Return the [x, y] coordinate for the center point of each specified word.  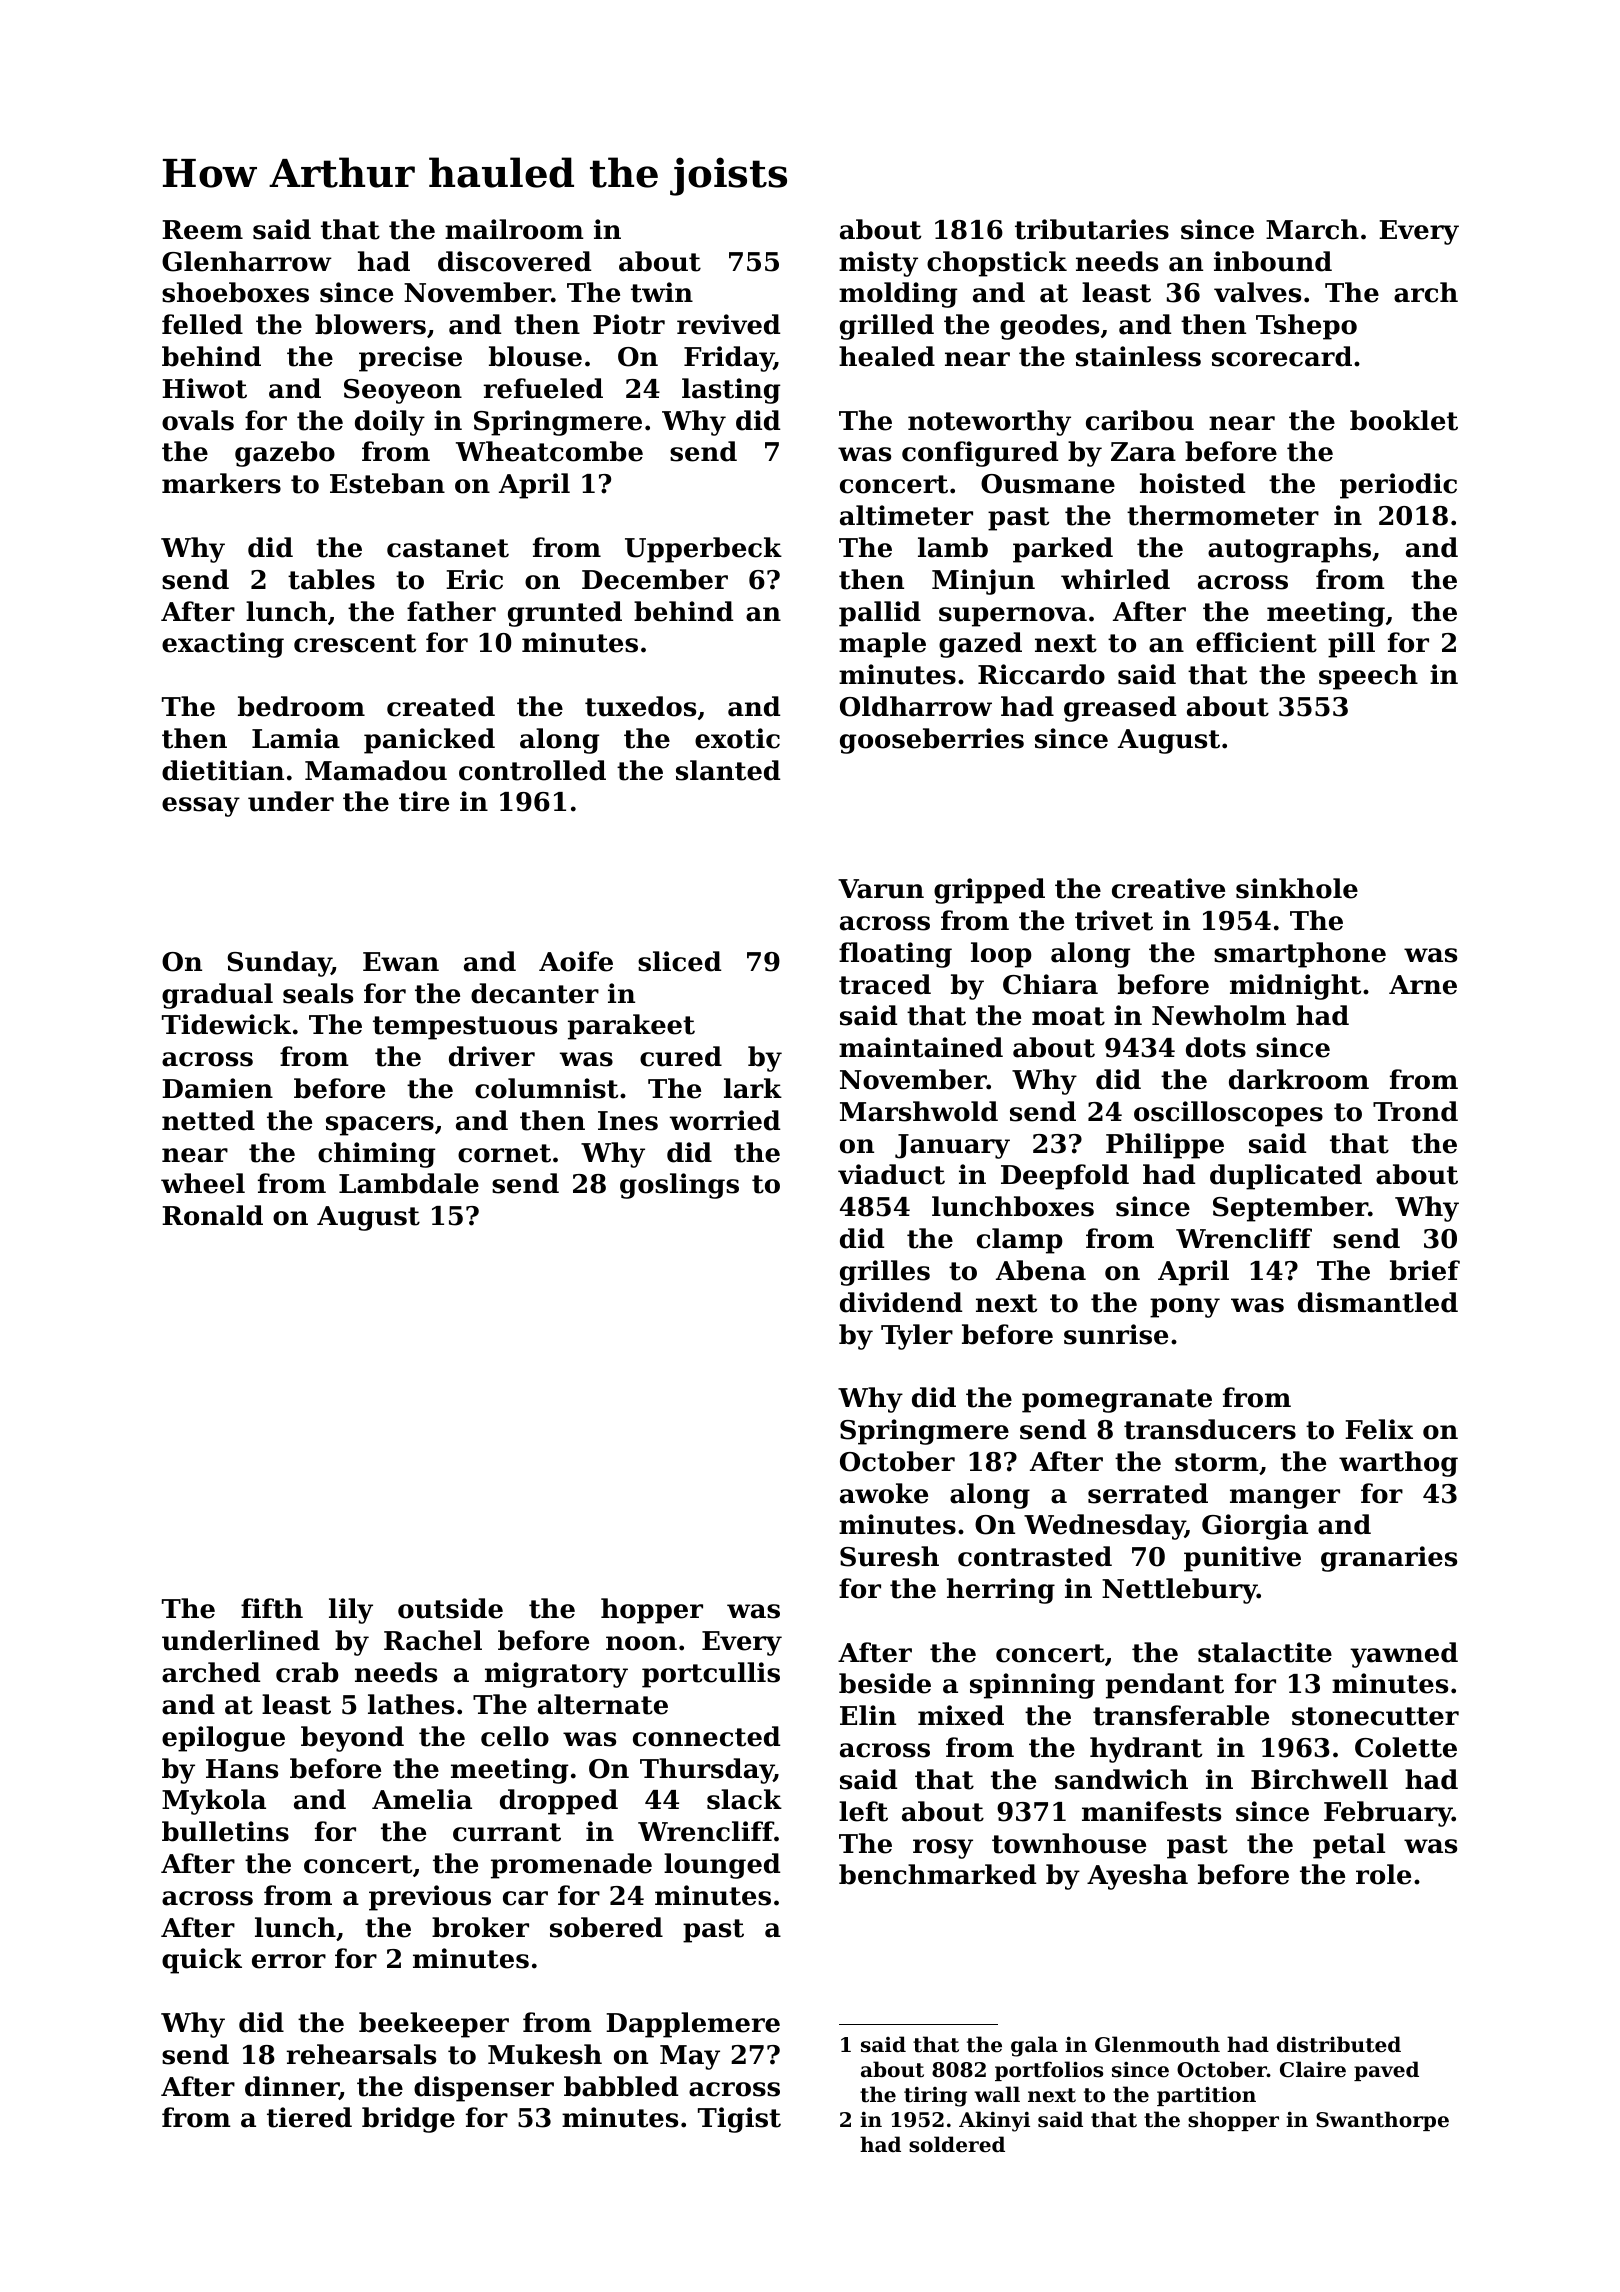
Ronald [212, 1215]
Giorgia [1255, 1527]
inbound [1273, 261]
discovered [514, 261]
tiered [309, 2117]
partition [1206, 2096]
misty [878, 264]
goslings [679, 1186]
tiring [935, 2096]
